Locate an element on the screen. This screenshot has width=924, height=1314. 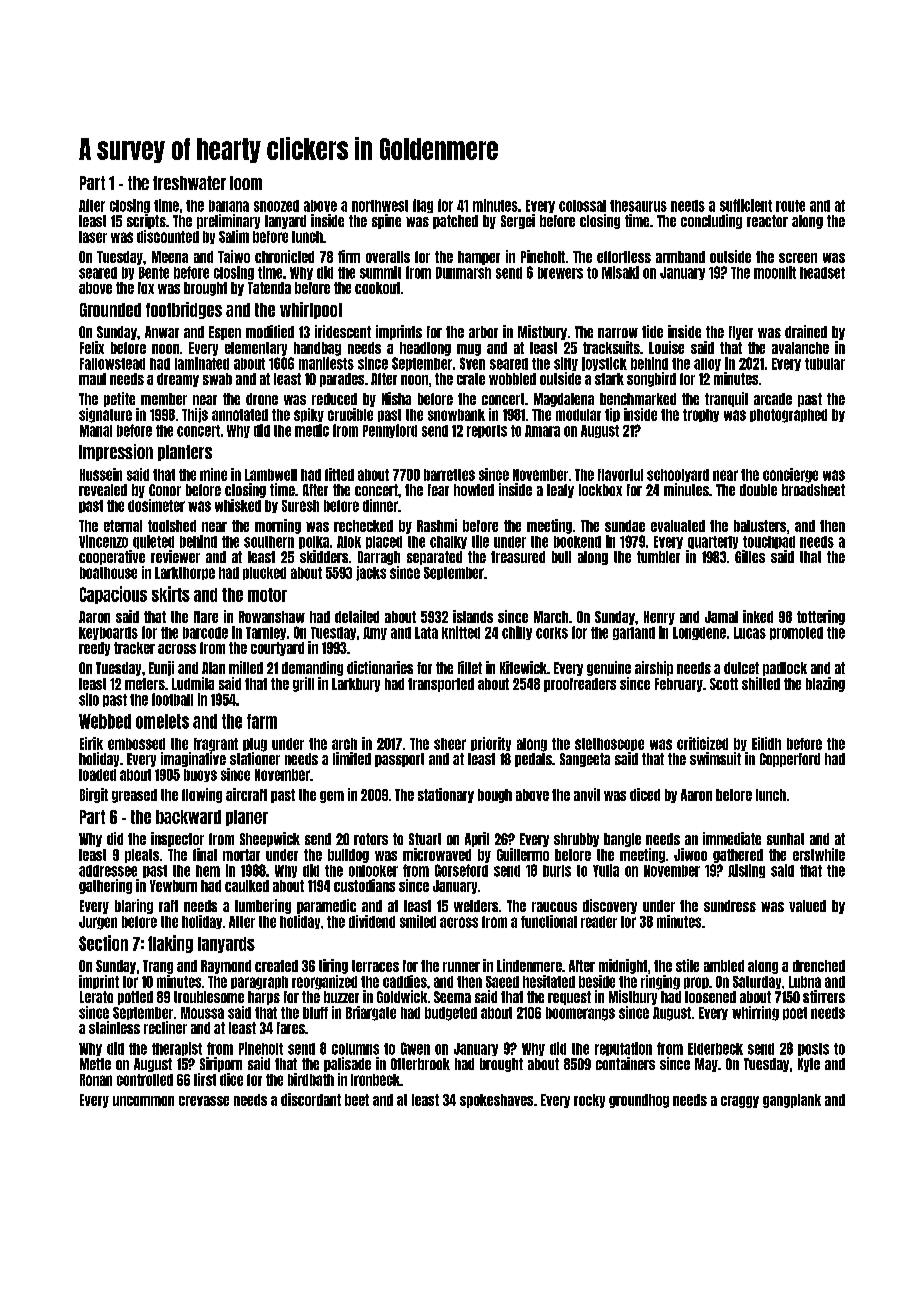
stainless is located at coordinates (114, 1027).
